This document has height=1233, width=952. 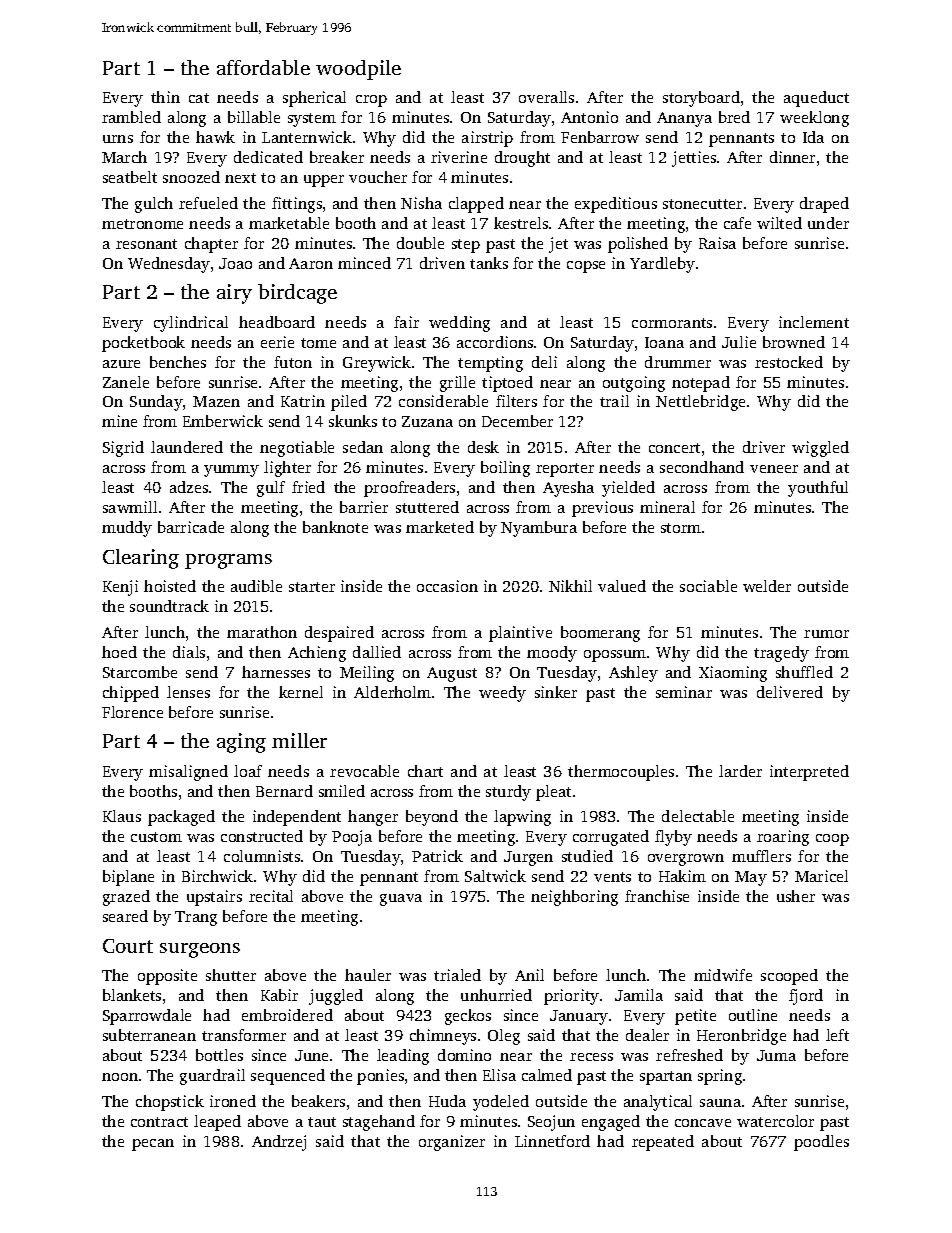 I want to click on overalls, so click(x=546, y=97).
